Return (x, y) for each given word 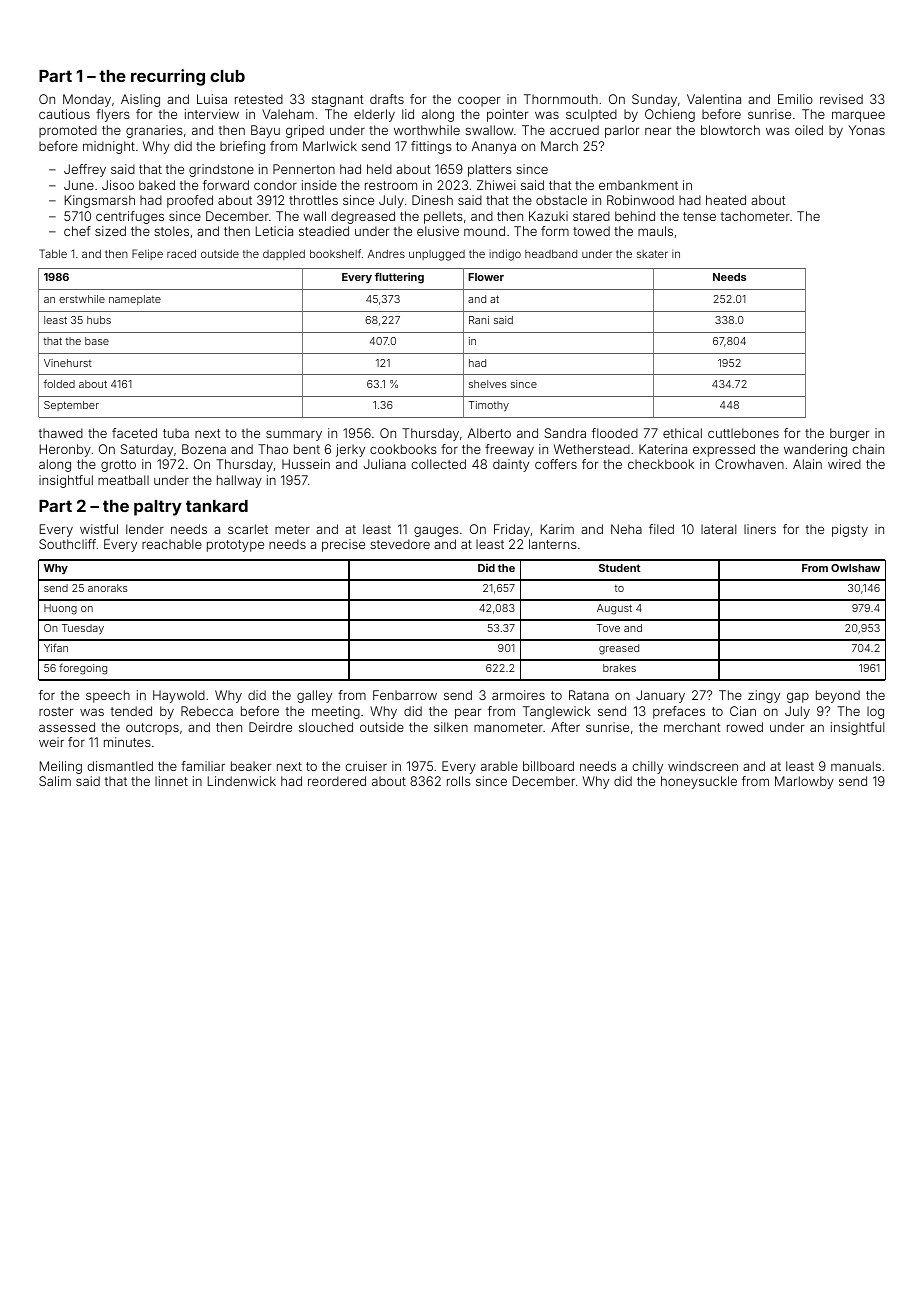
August (614, 609)
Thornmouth (561, 99)
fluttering (399, 278)
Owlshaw (855, 568)
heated (726, 200)
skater (652, 254)
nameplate (135, 300)
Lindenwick (242, 781)
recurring (168, 77)
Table (53, 253)
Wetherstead (592, 449)
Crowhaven (749, 464)
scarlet (248, 529)
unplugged (437, 255)
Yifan (56, 647)
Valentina (714, 99)
